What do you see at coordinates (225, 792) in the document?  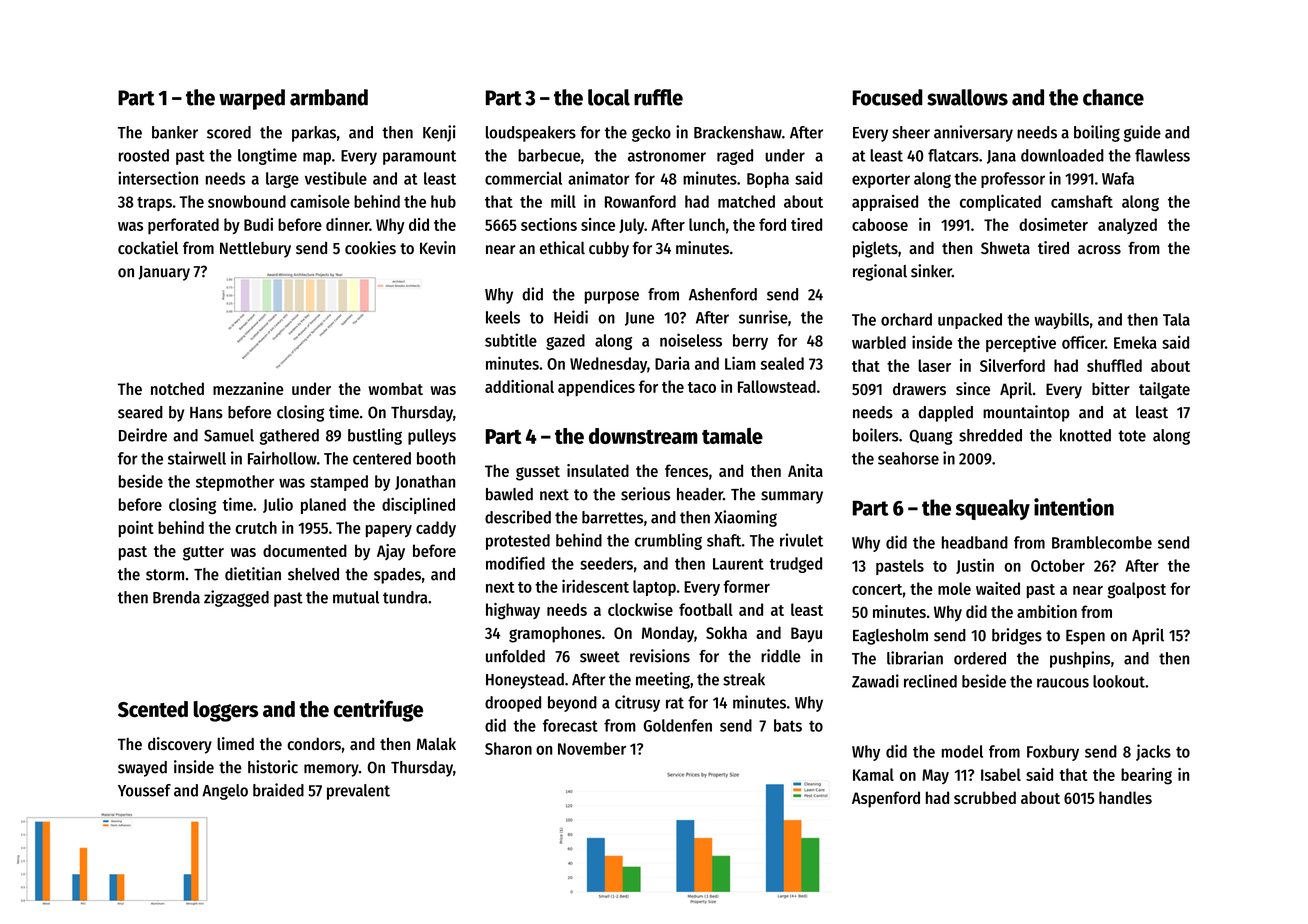 I see `Angelo` at bounding box center [225, 792].
